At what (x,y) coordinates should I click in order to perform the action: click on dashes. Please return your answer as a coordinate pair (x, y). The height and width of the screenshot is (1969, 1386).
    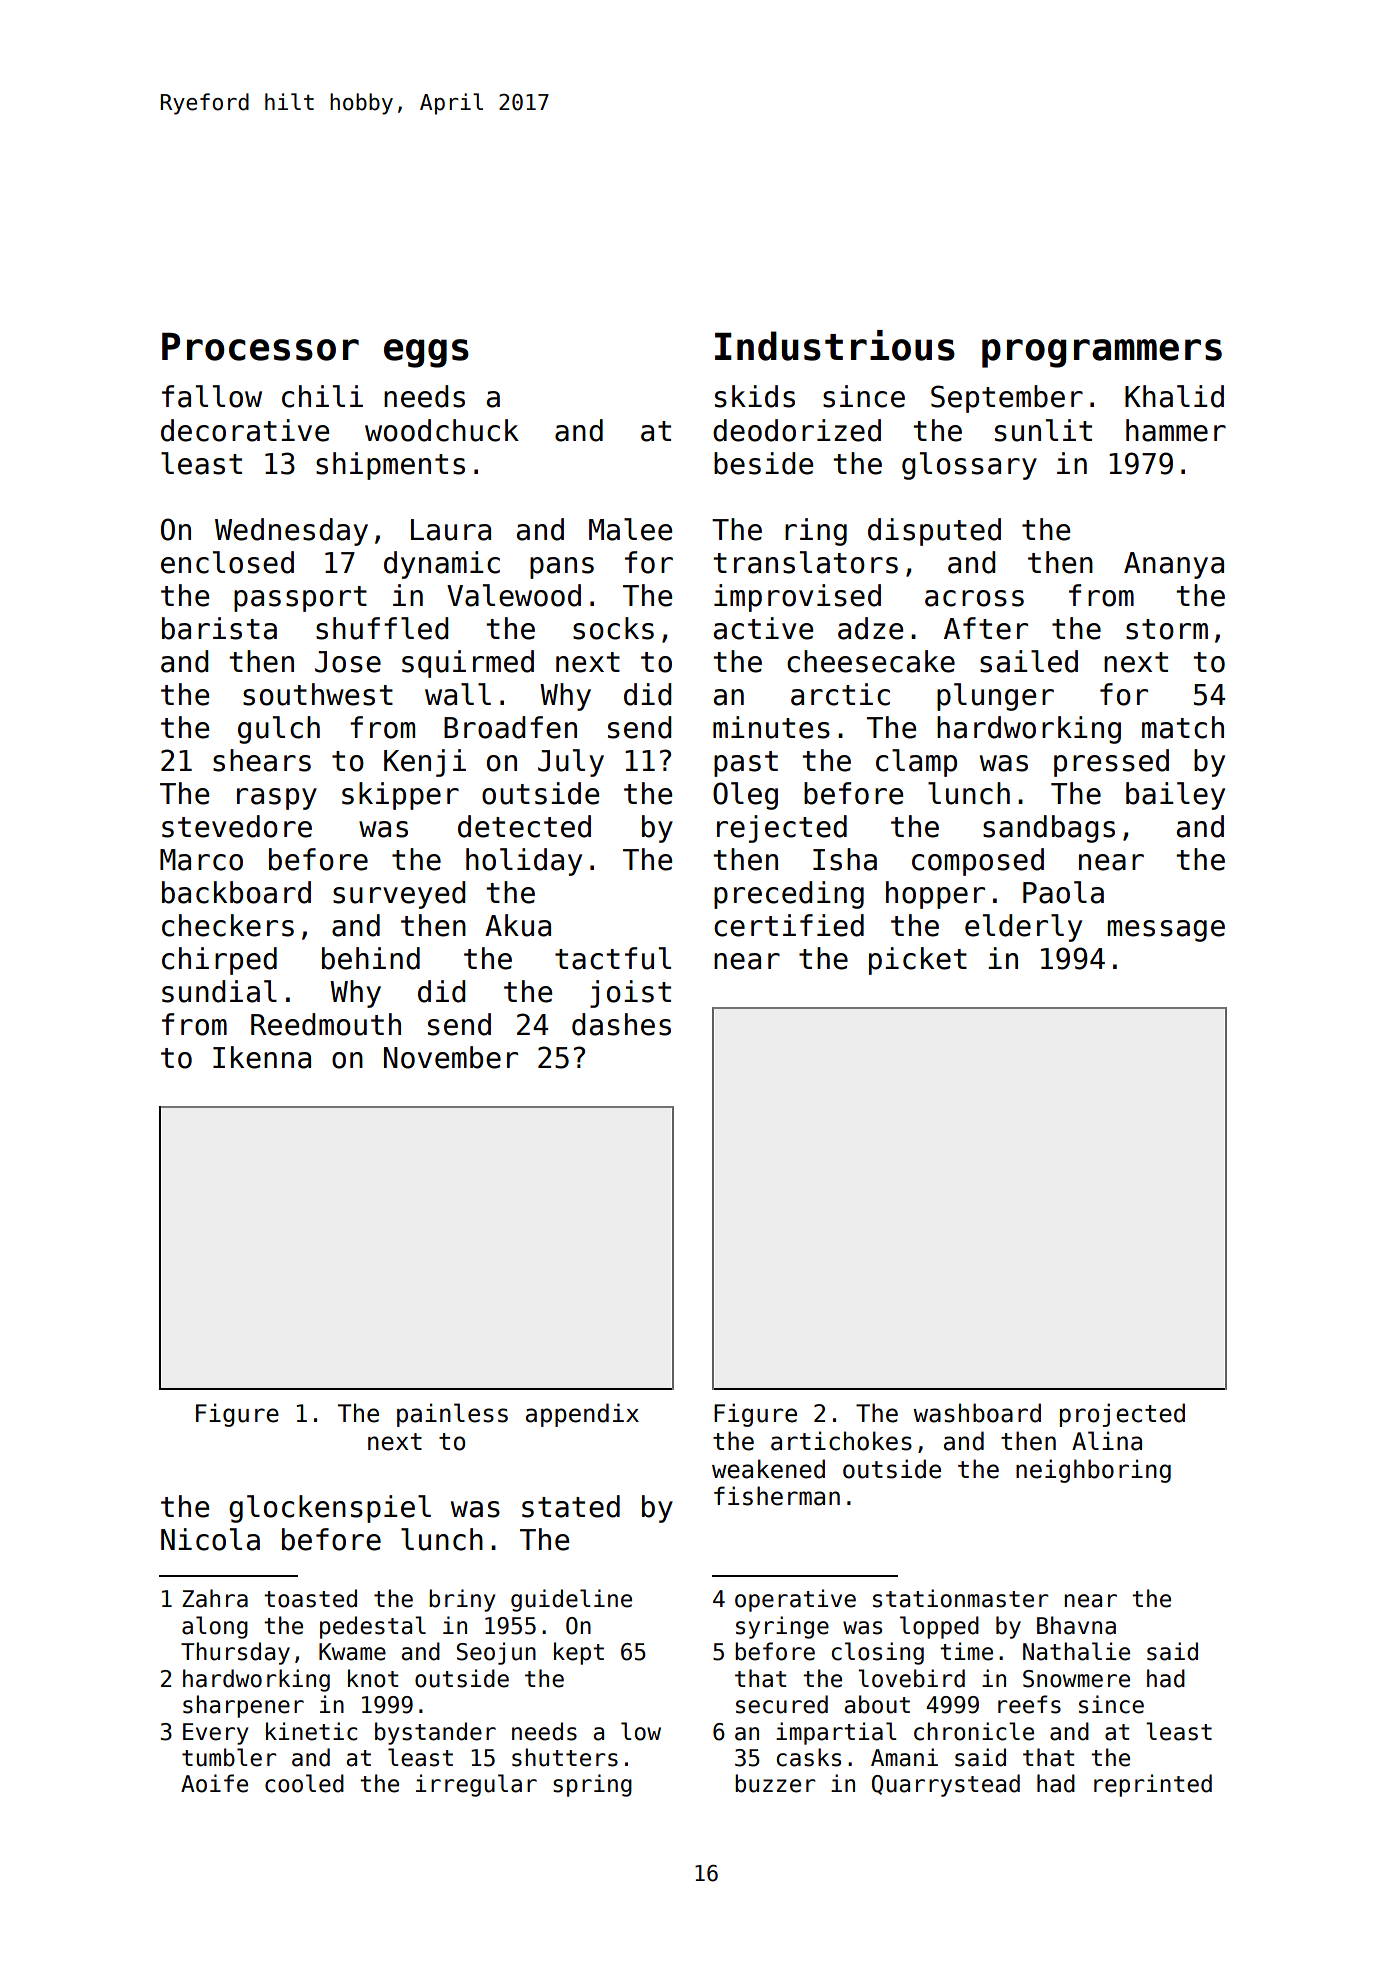
    Looking at the image, I should click on (621, 1024).
